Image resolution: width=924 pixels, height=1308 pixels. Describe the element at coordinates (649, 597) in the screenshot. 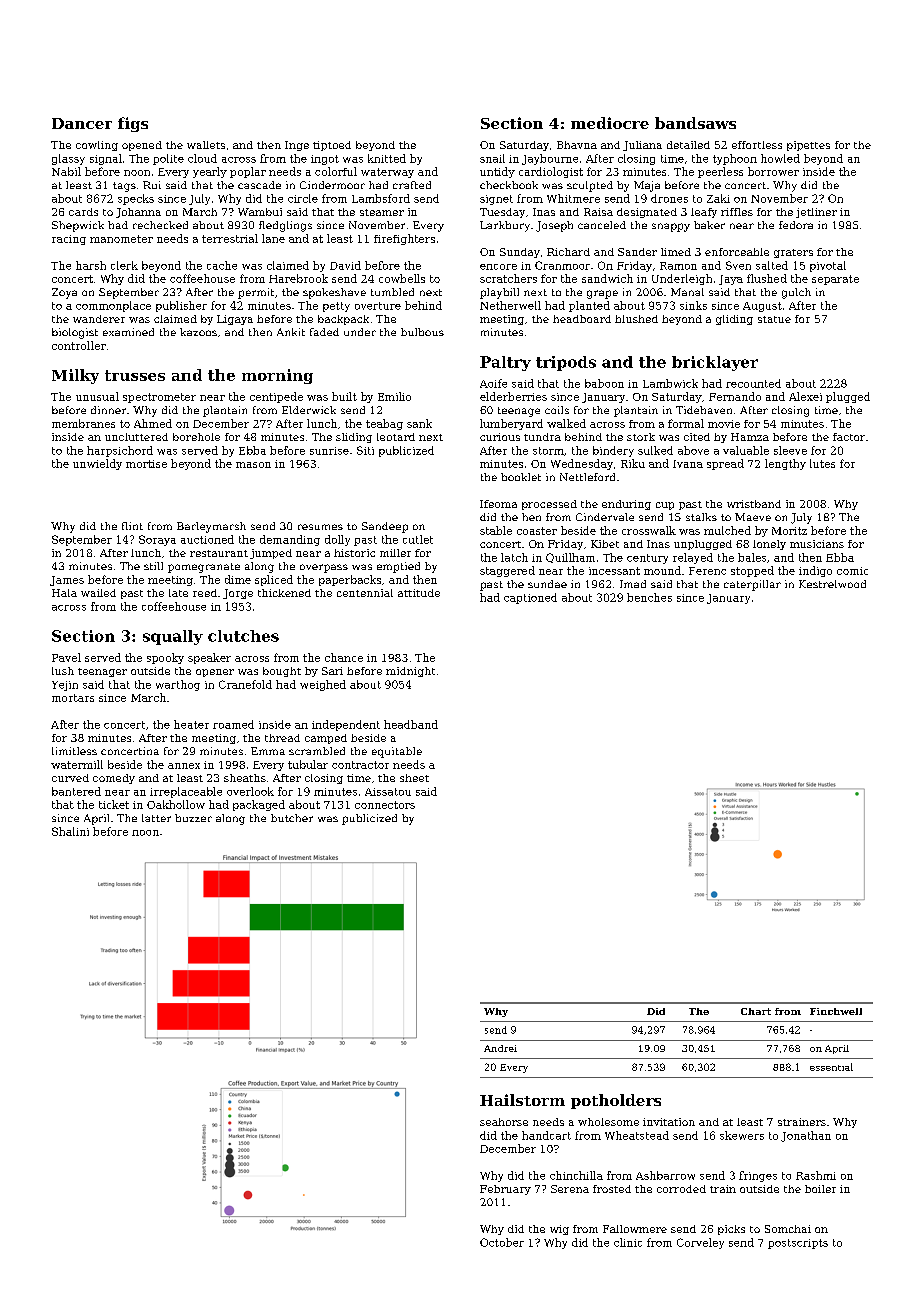

I see `benches` at that location.
